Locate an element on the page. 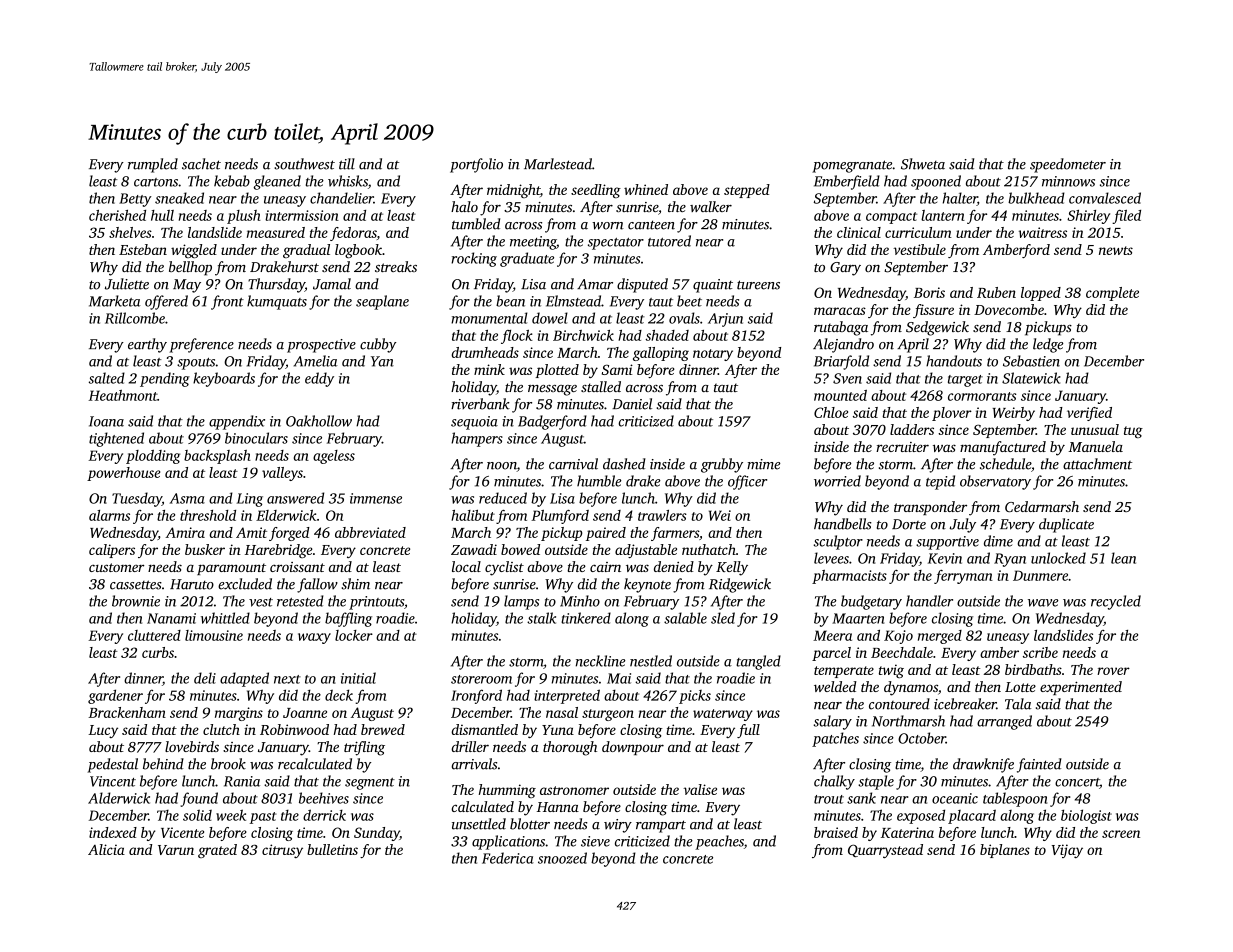 Image resolution: width=1233 pixels, height=952 pixels. Marlestead is located at coordinates (558, 164).
